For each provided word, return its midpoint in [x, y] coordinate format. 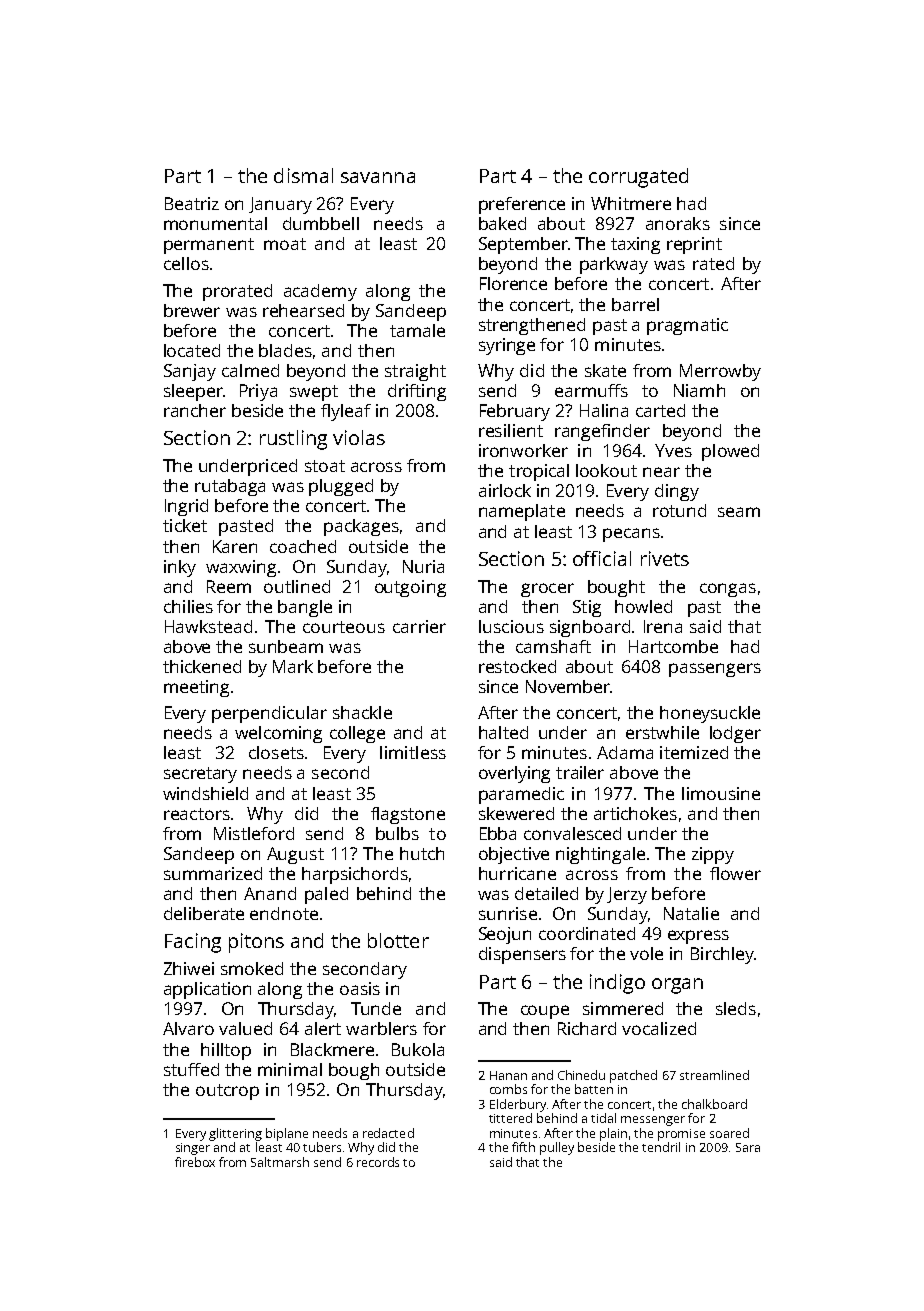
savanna [378, 177]
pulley [557, 1148]
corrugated [638, 178]
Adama [625, 752]
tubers [322, 1147]
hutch [422, 853]
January [280, 205]
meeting [196, 688]
